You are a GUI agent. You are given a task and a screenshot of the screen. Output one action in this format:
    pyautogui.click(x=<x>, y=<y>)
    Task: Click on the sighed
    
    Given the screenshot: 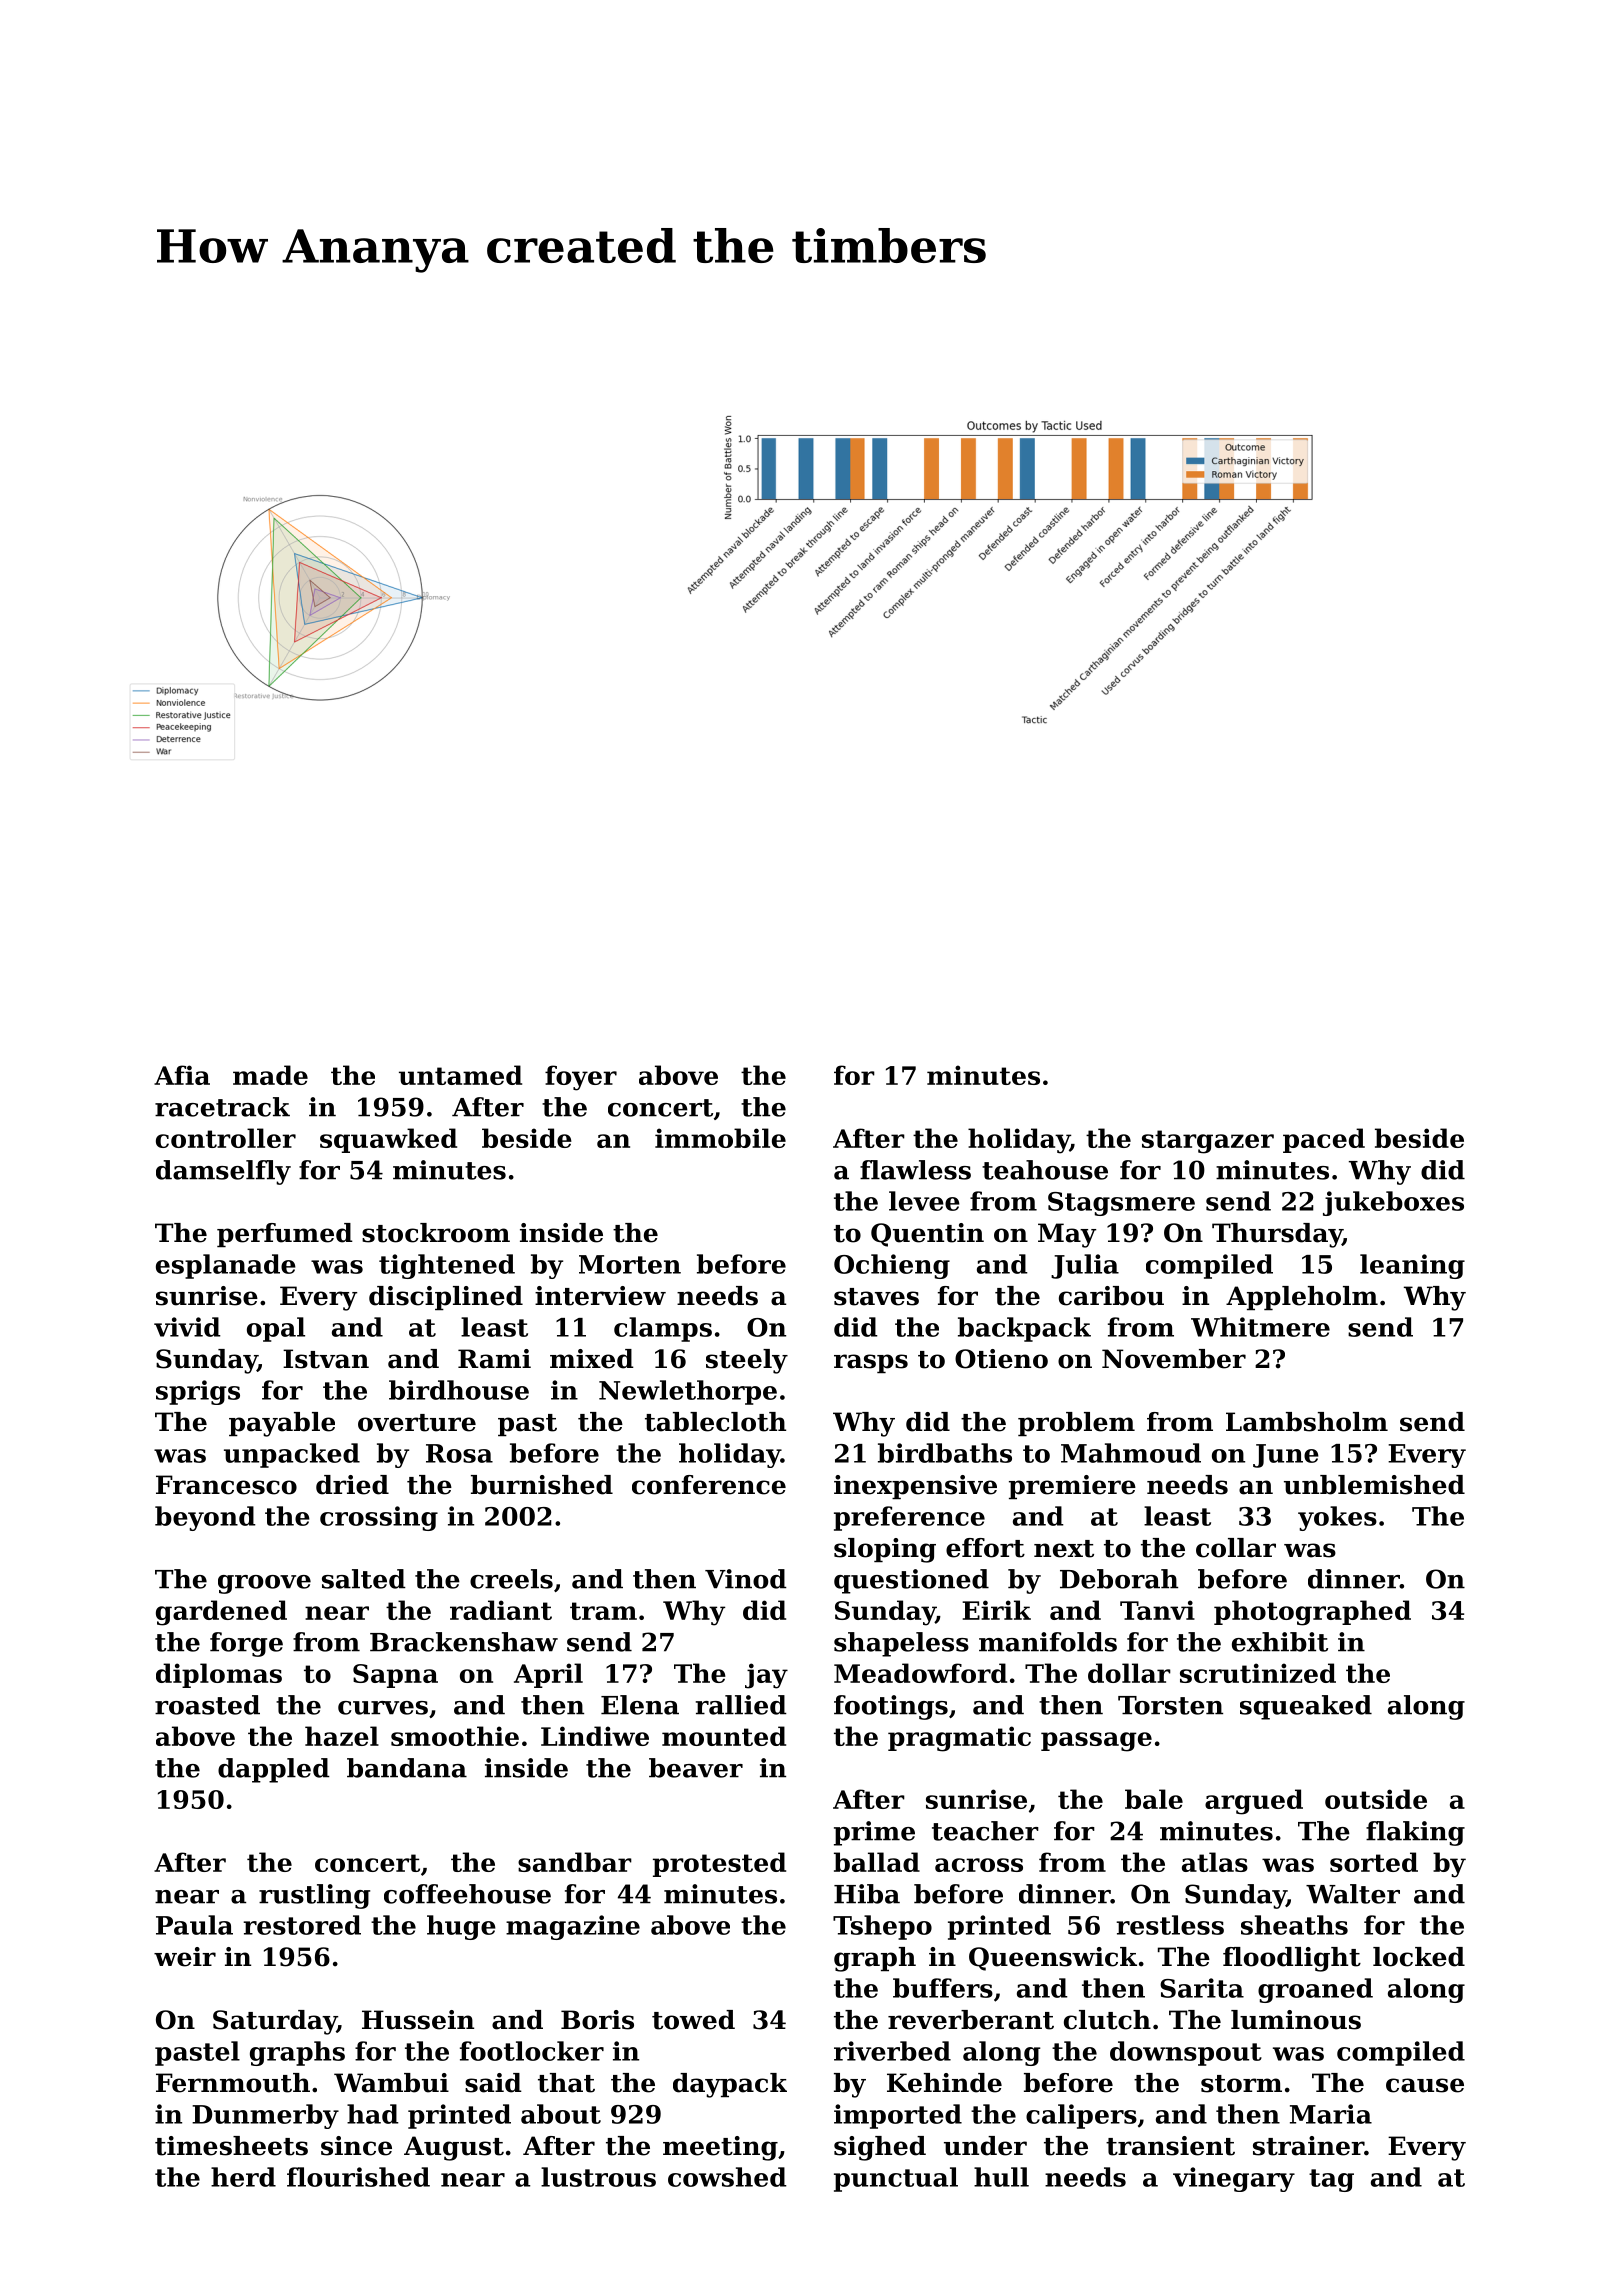 What is the action you would take?
    pyautogui.click(x=880, y=2148)
